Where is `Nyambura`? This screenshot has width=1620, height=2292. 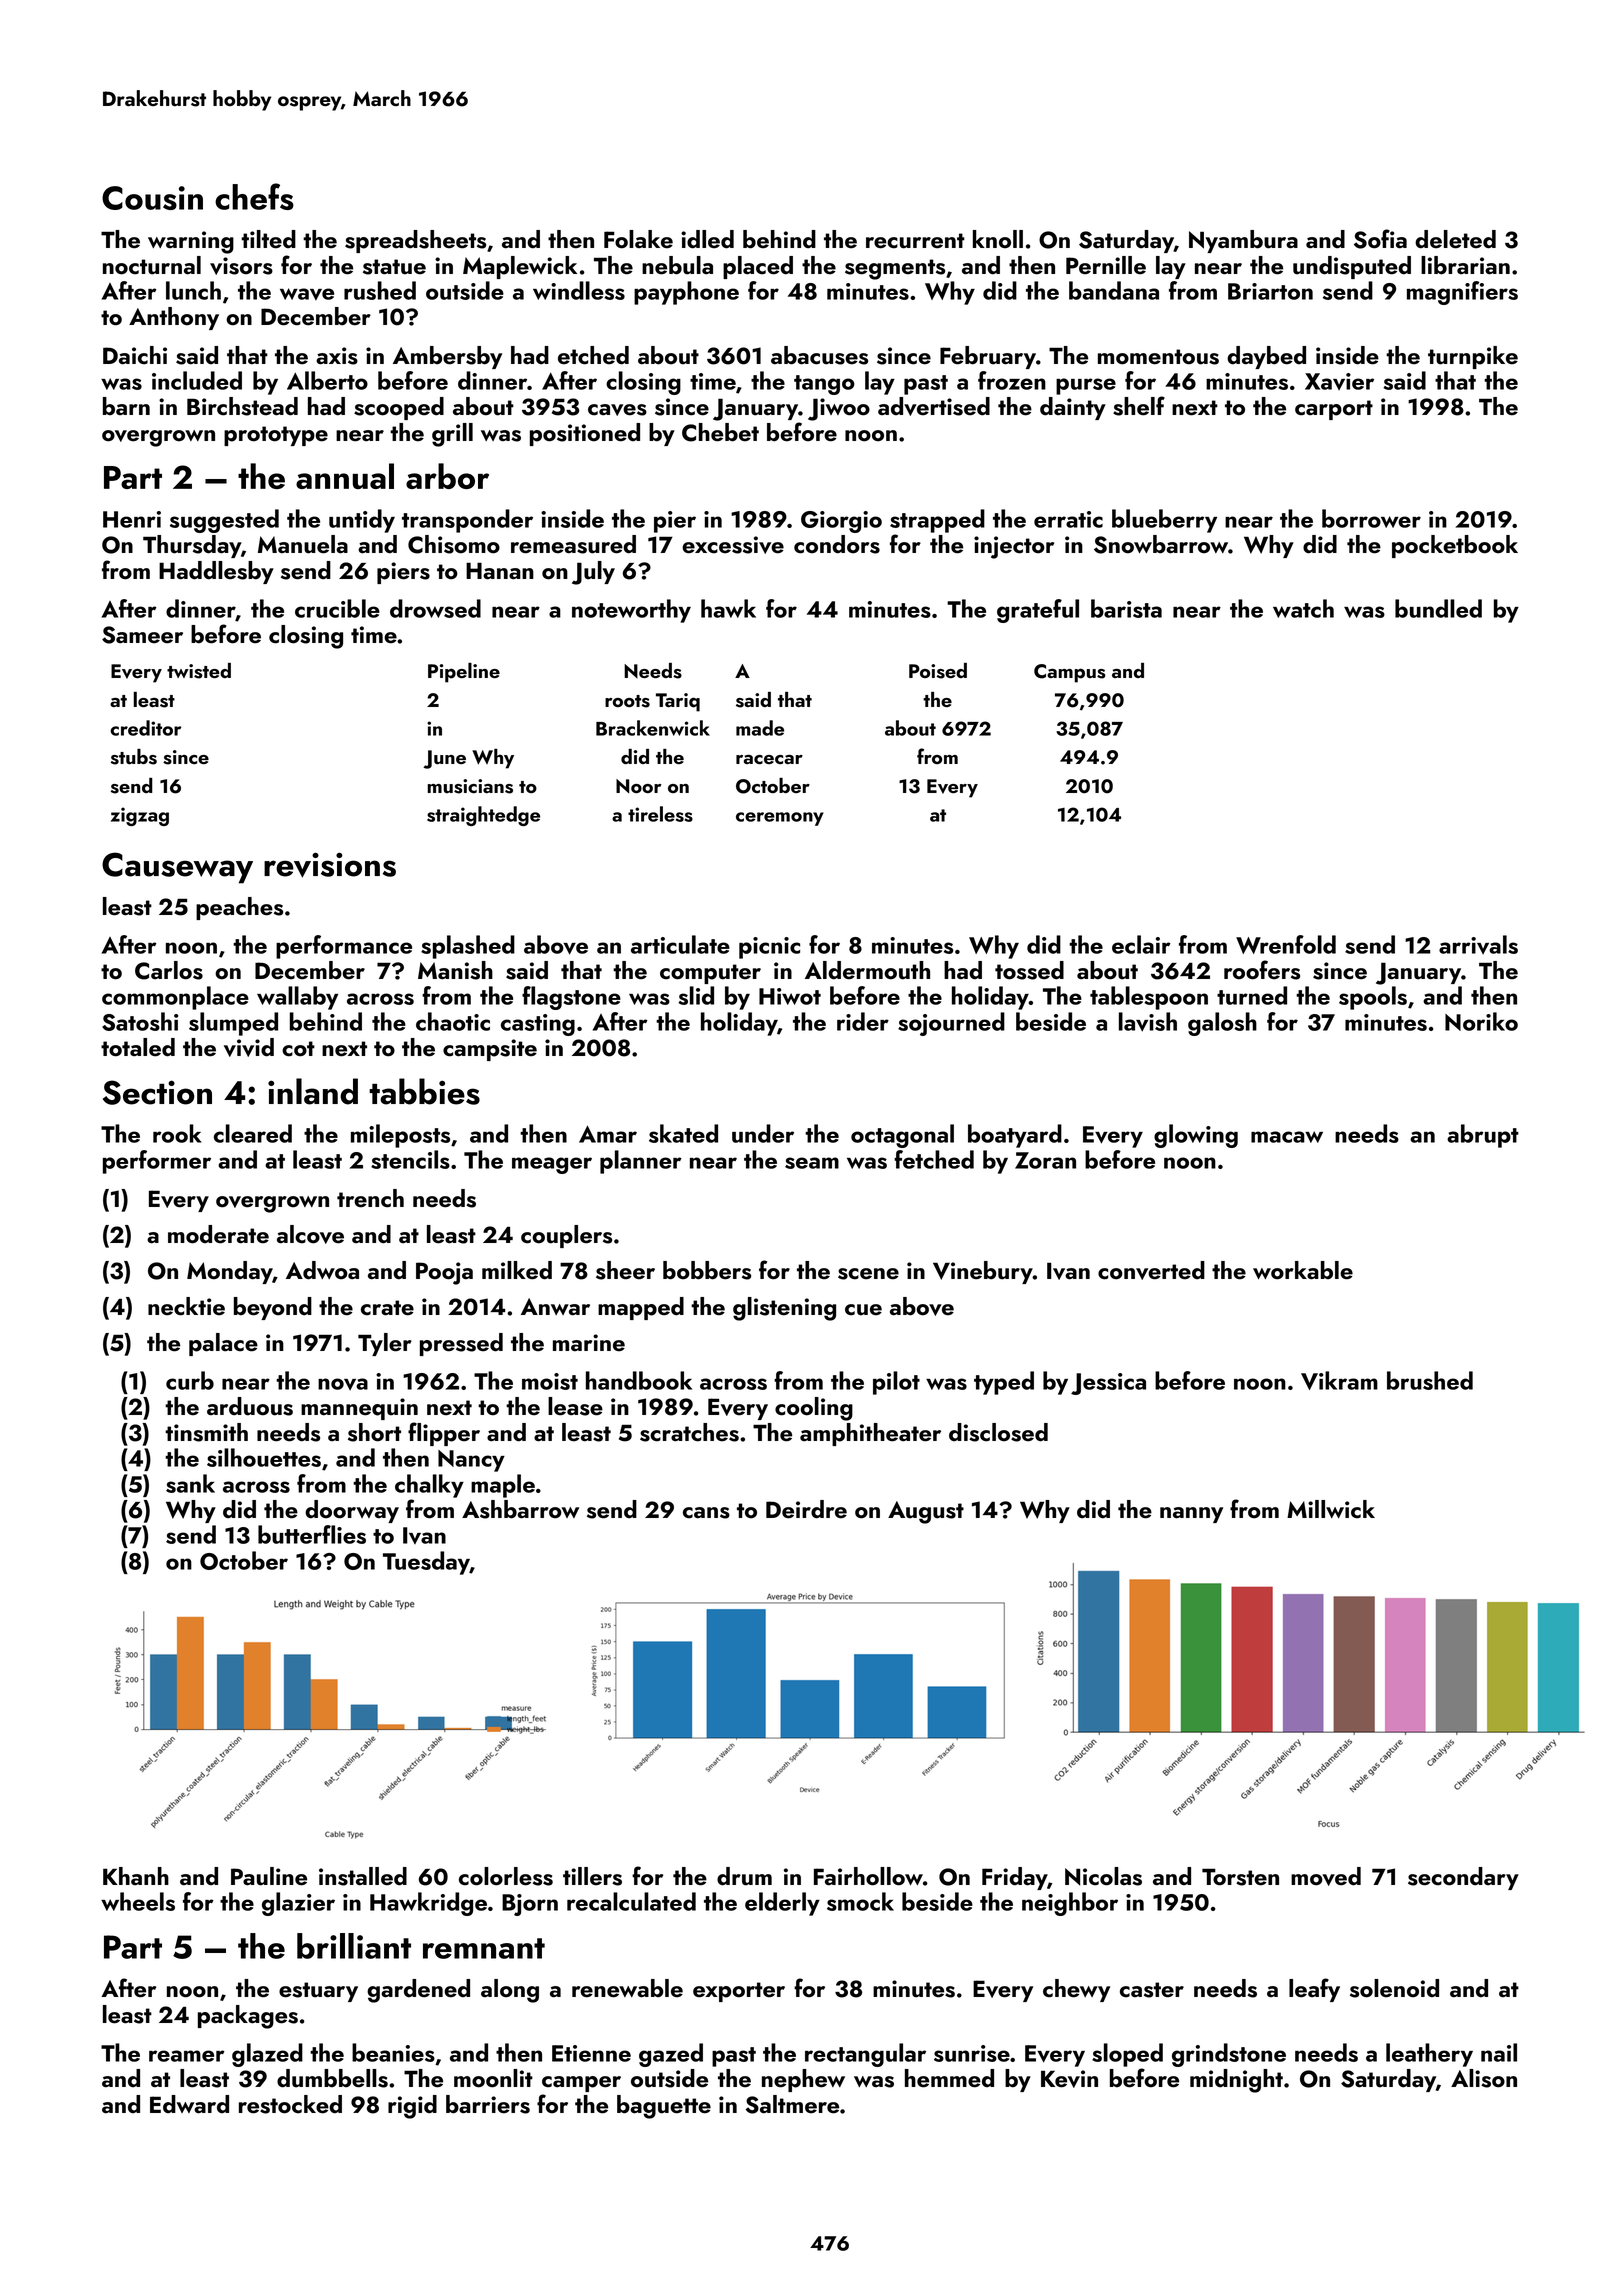 Nyambura is located at coordinates (1243, 241).
